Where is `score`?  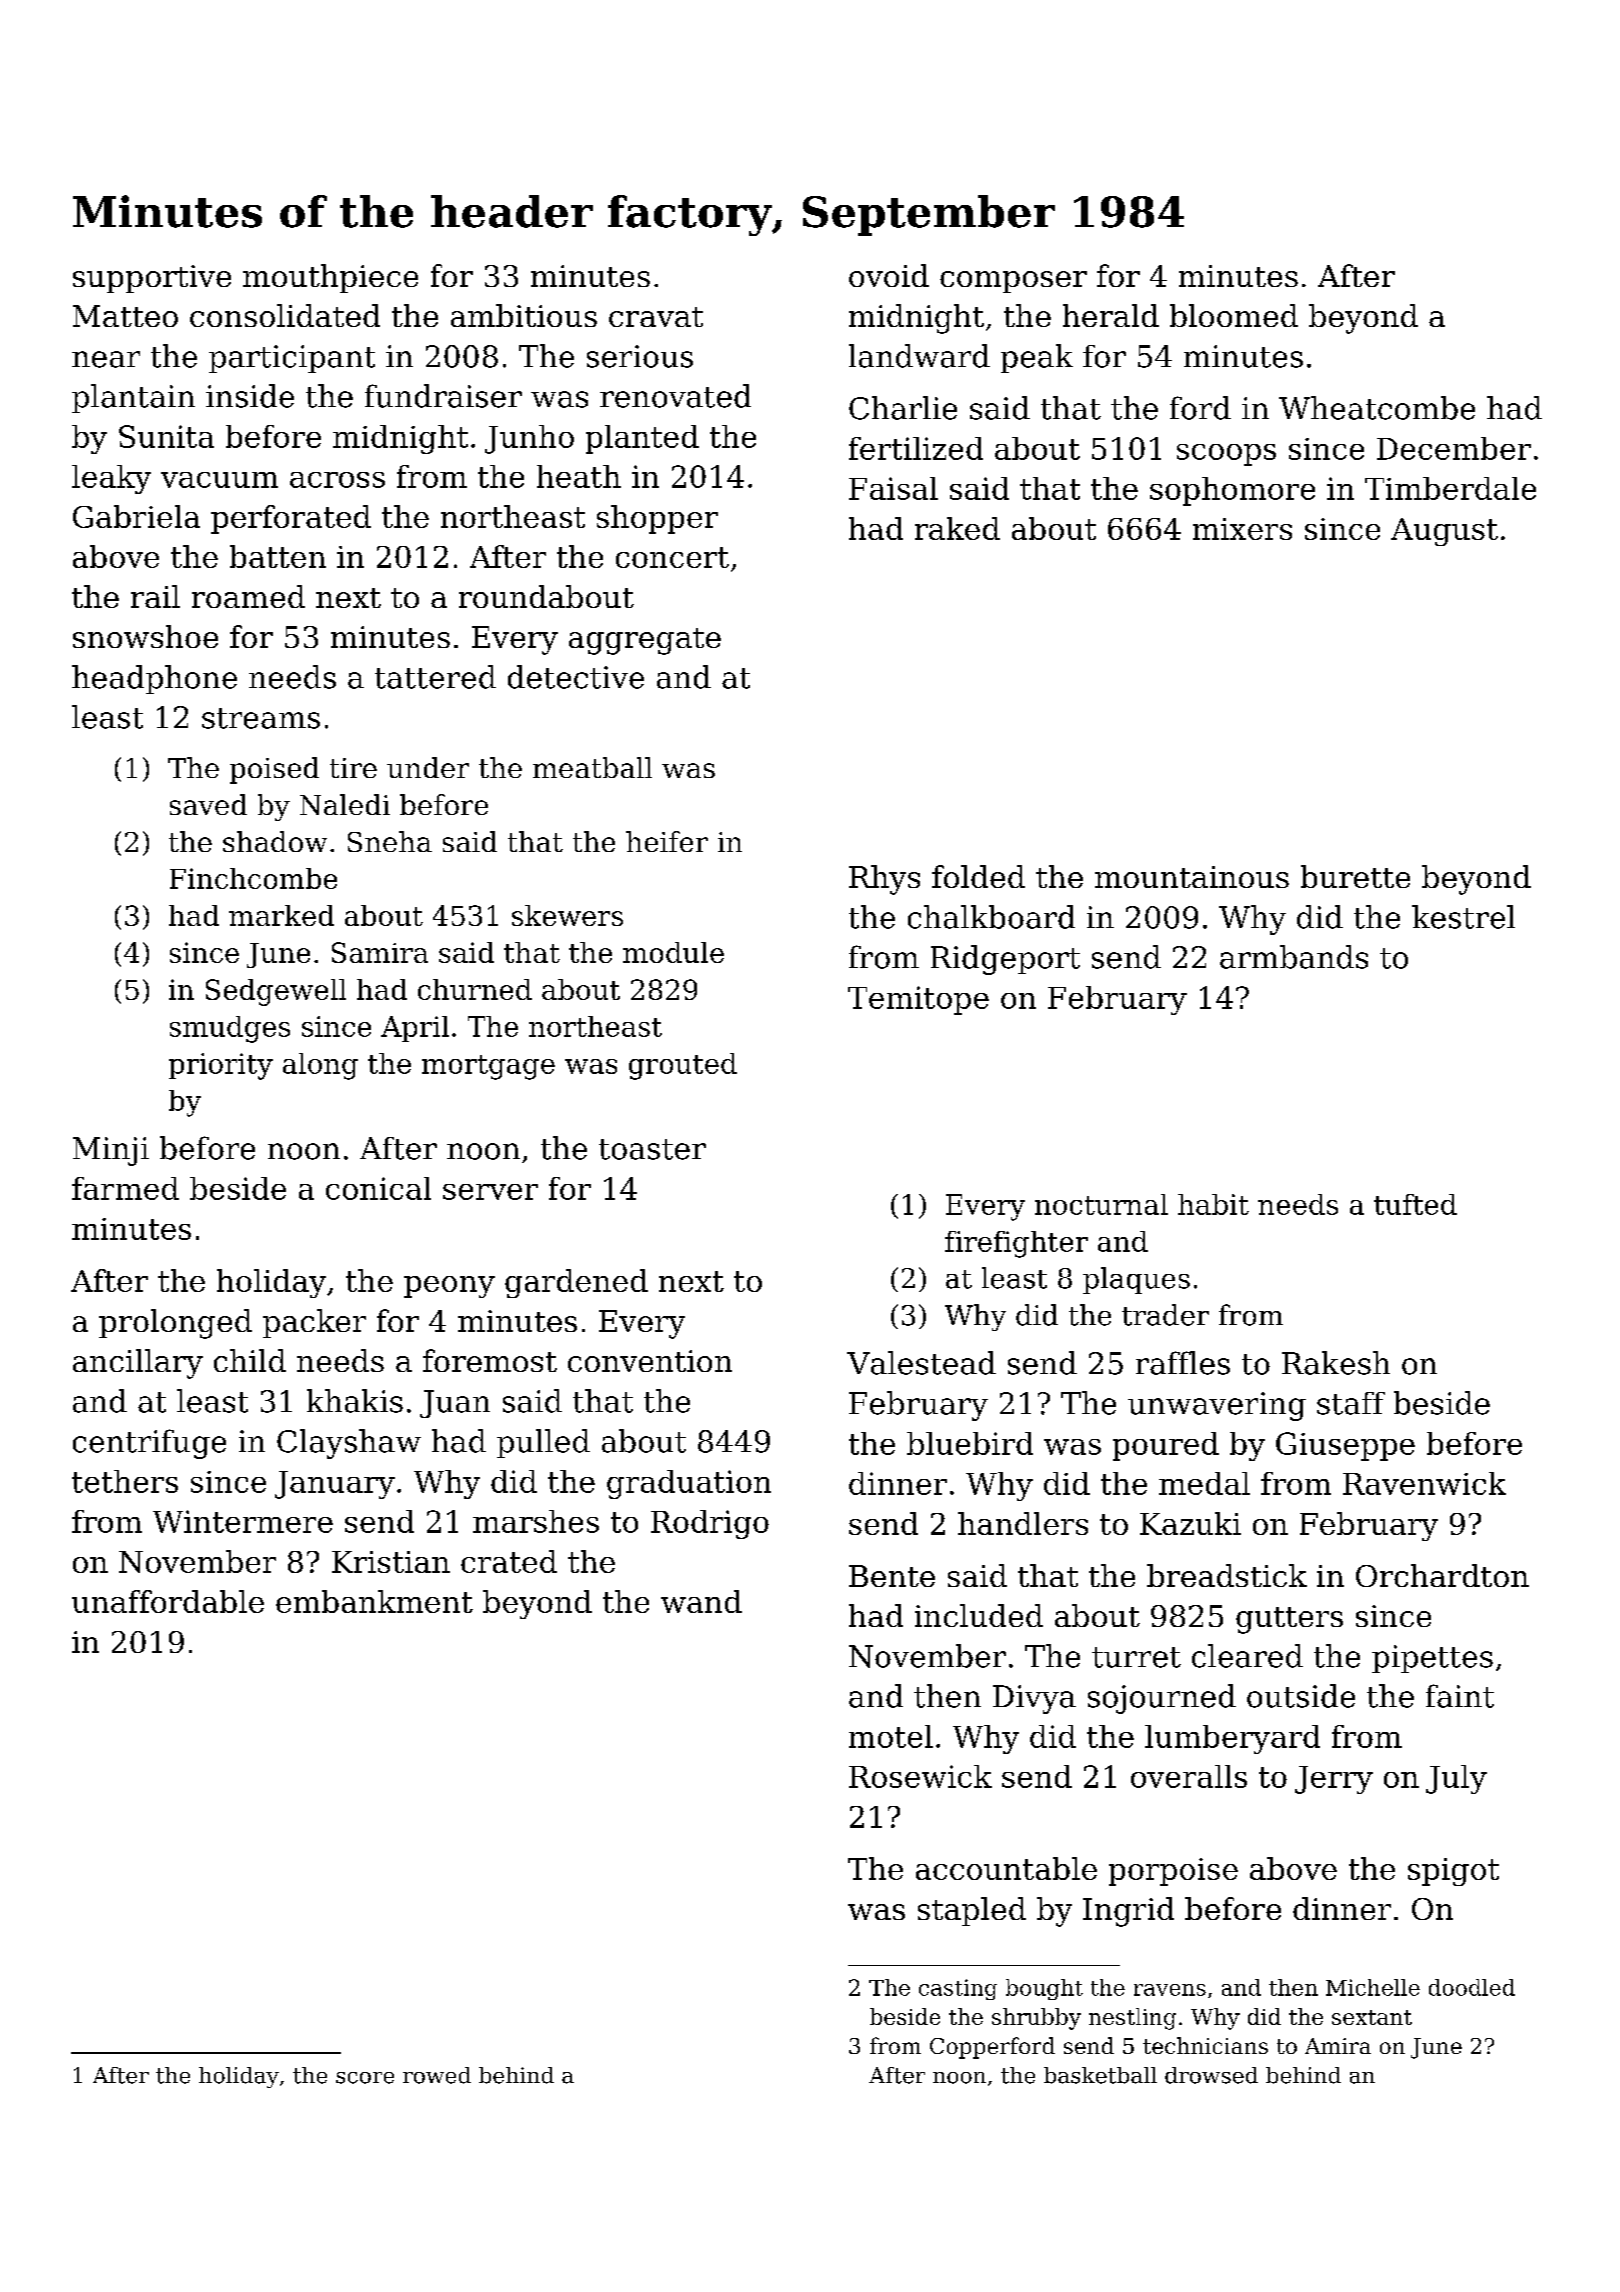 score is located at coordinates (365, 2078).
